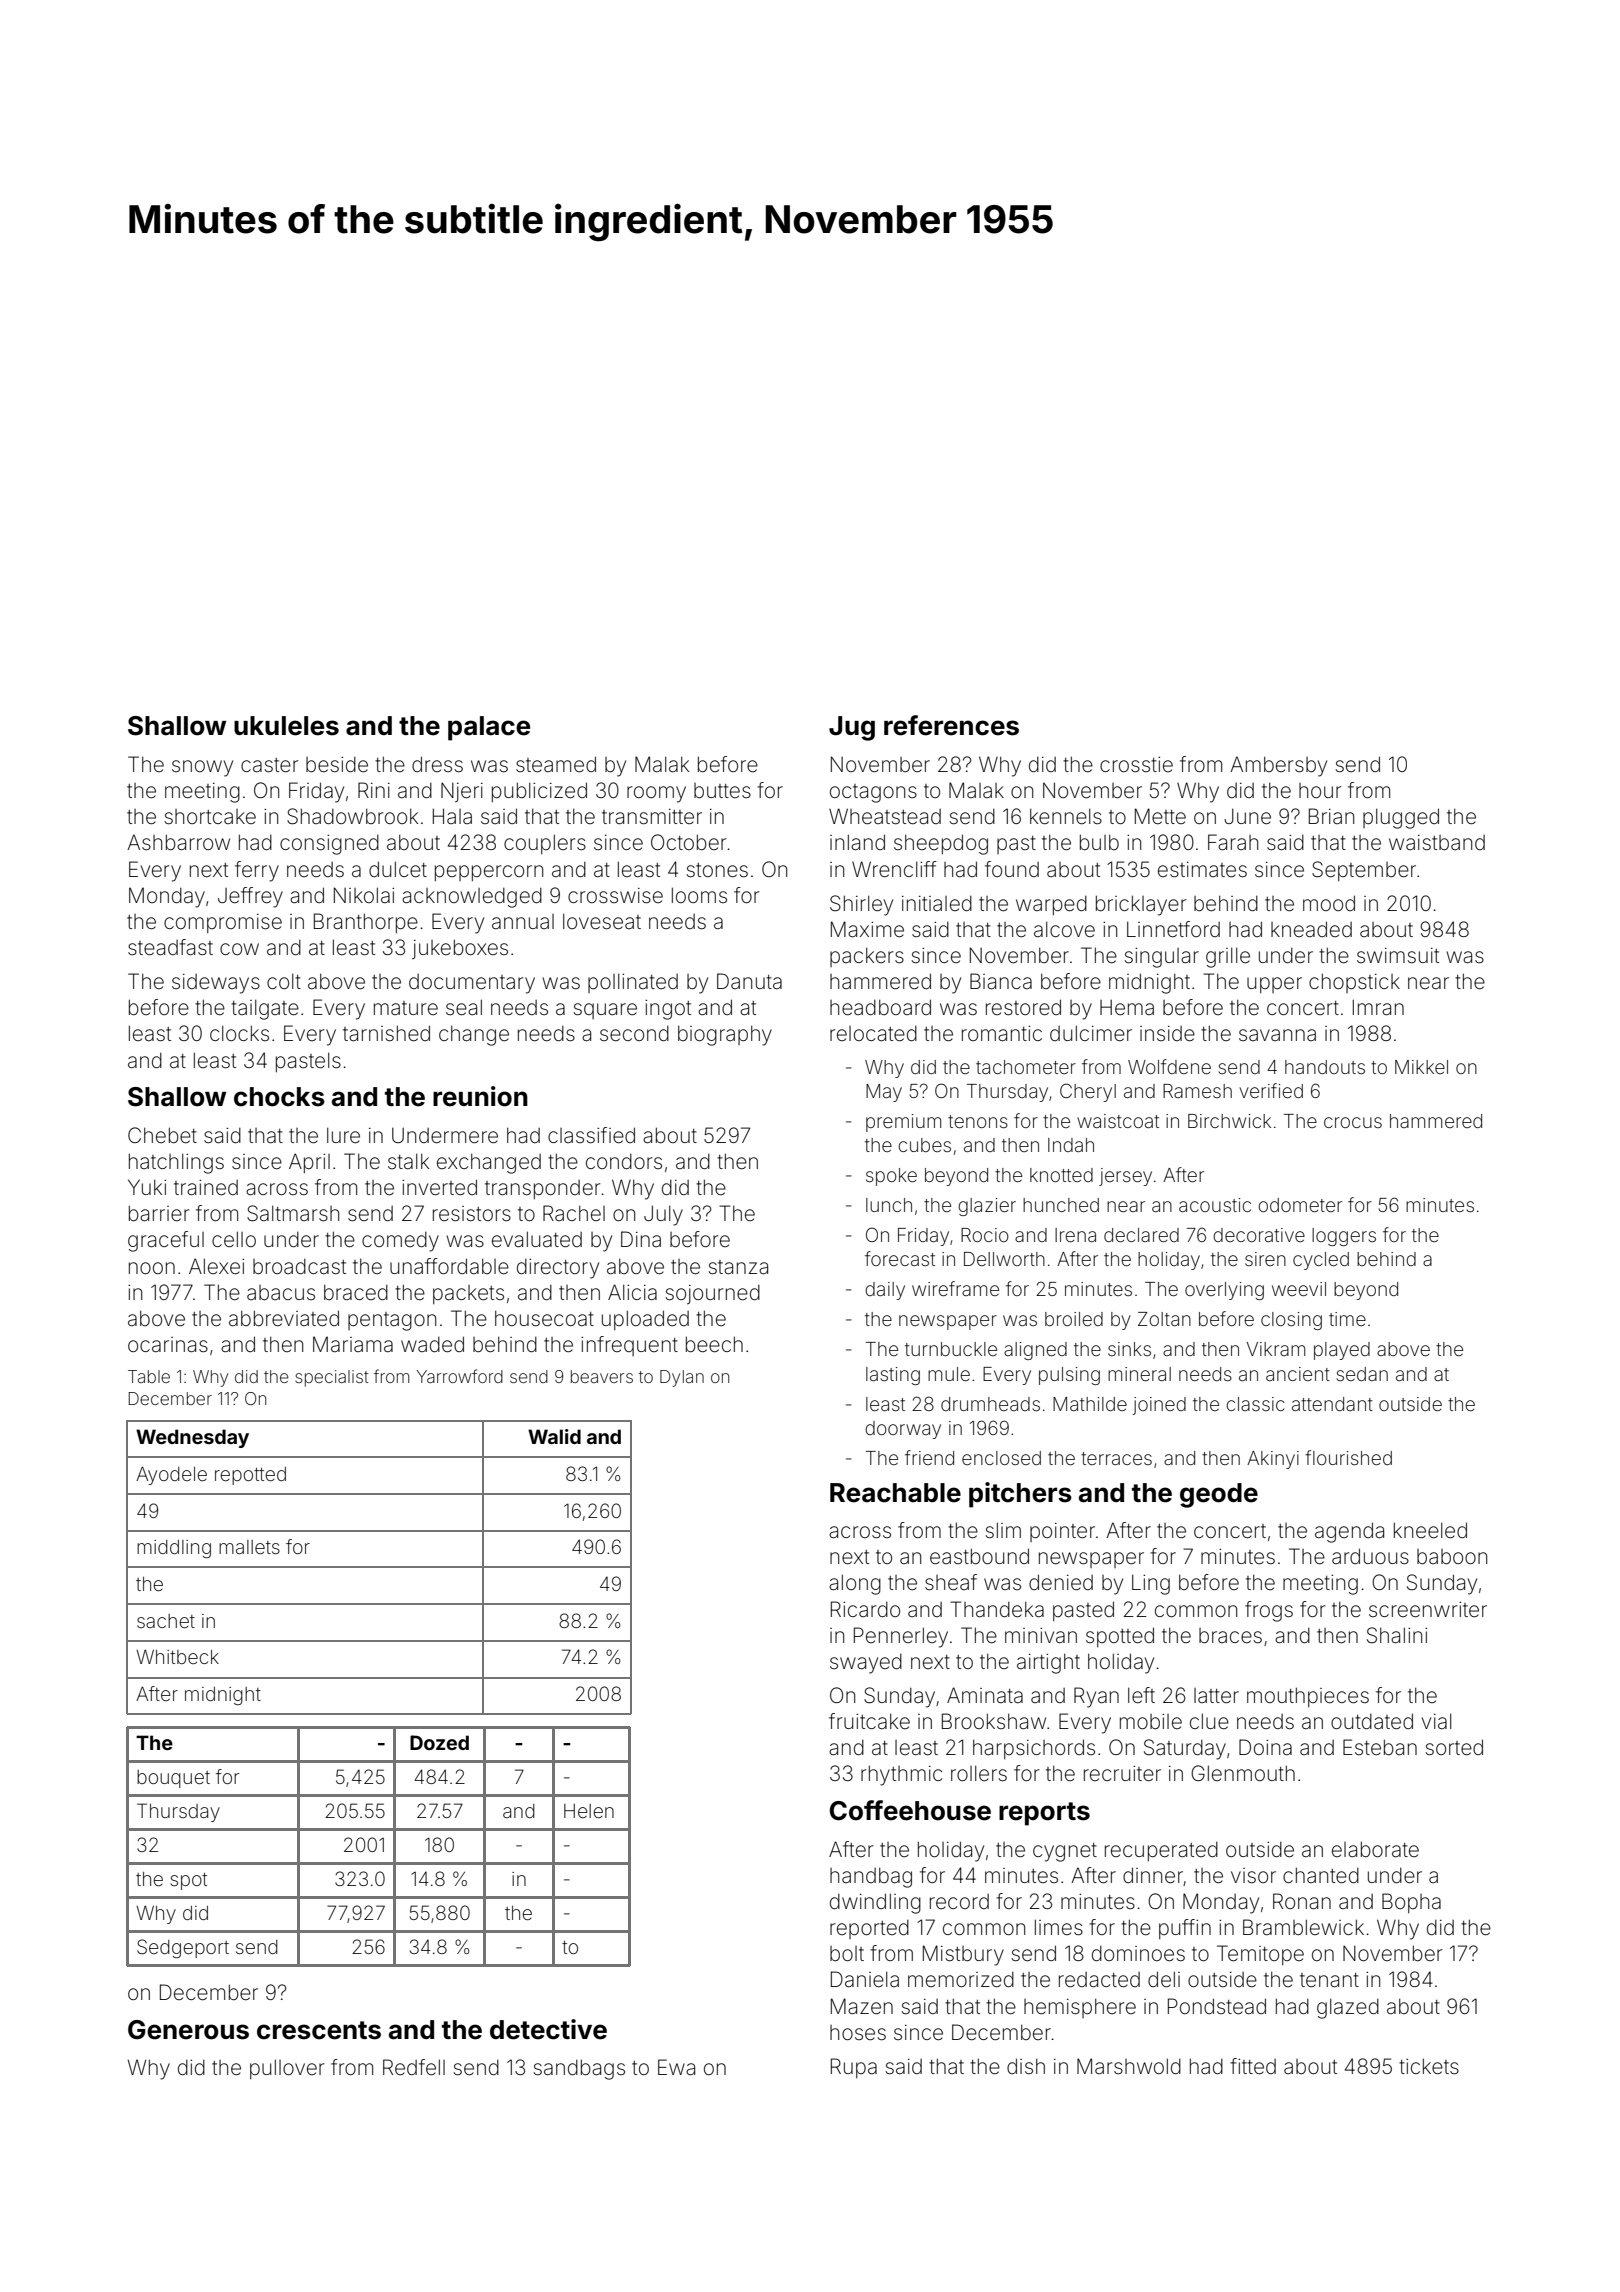 This document has width=1620, height=2292. Describe the element at coordinates (489, 728) in the document. I see `palace` at that location.
